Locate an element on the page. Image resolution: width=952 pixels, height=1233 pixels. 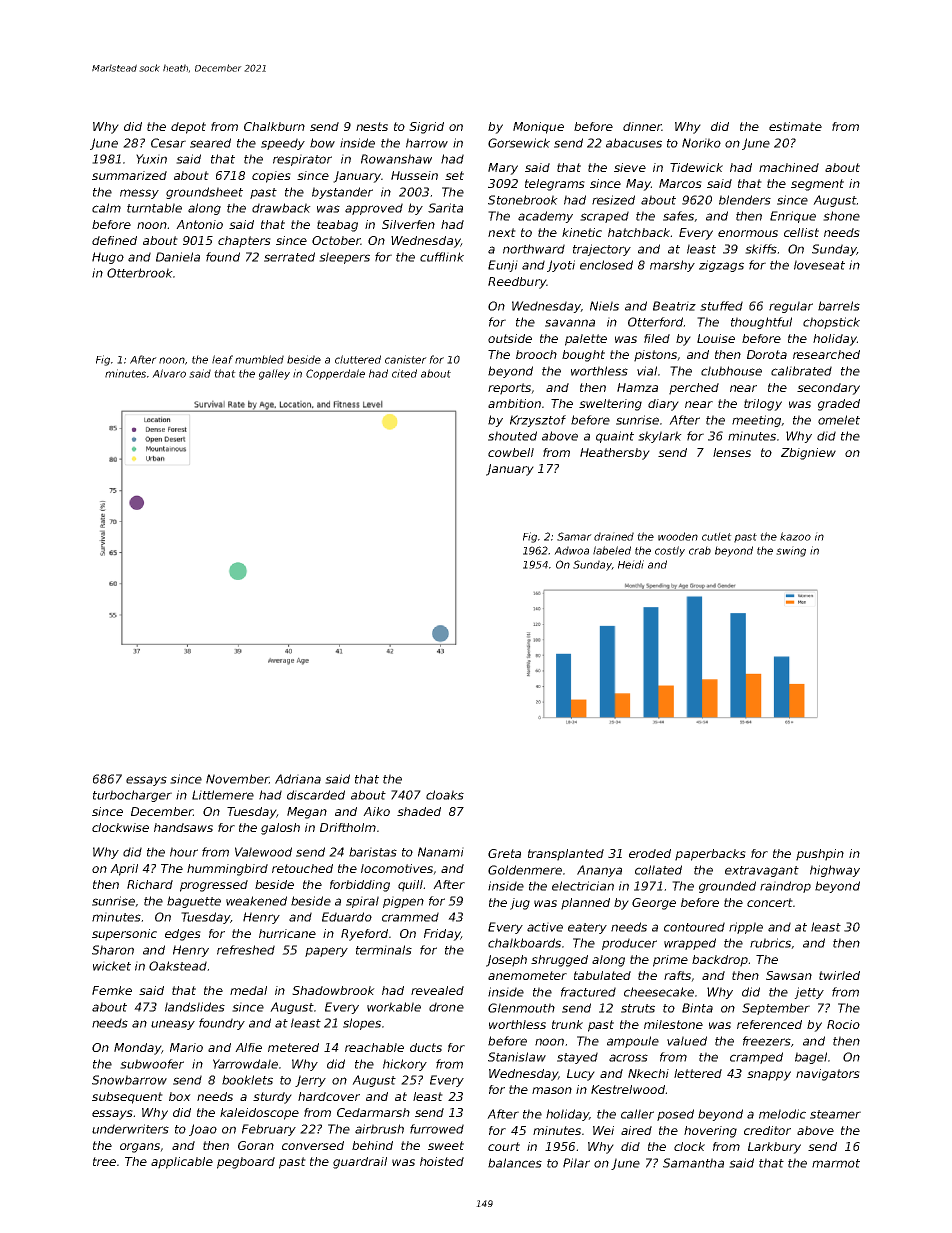
Monique is located at coordinates (538, 128).
